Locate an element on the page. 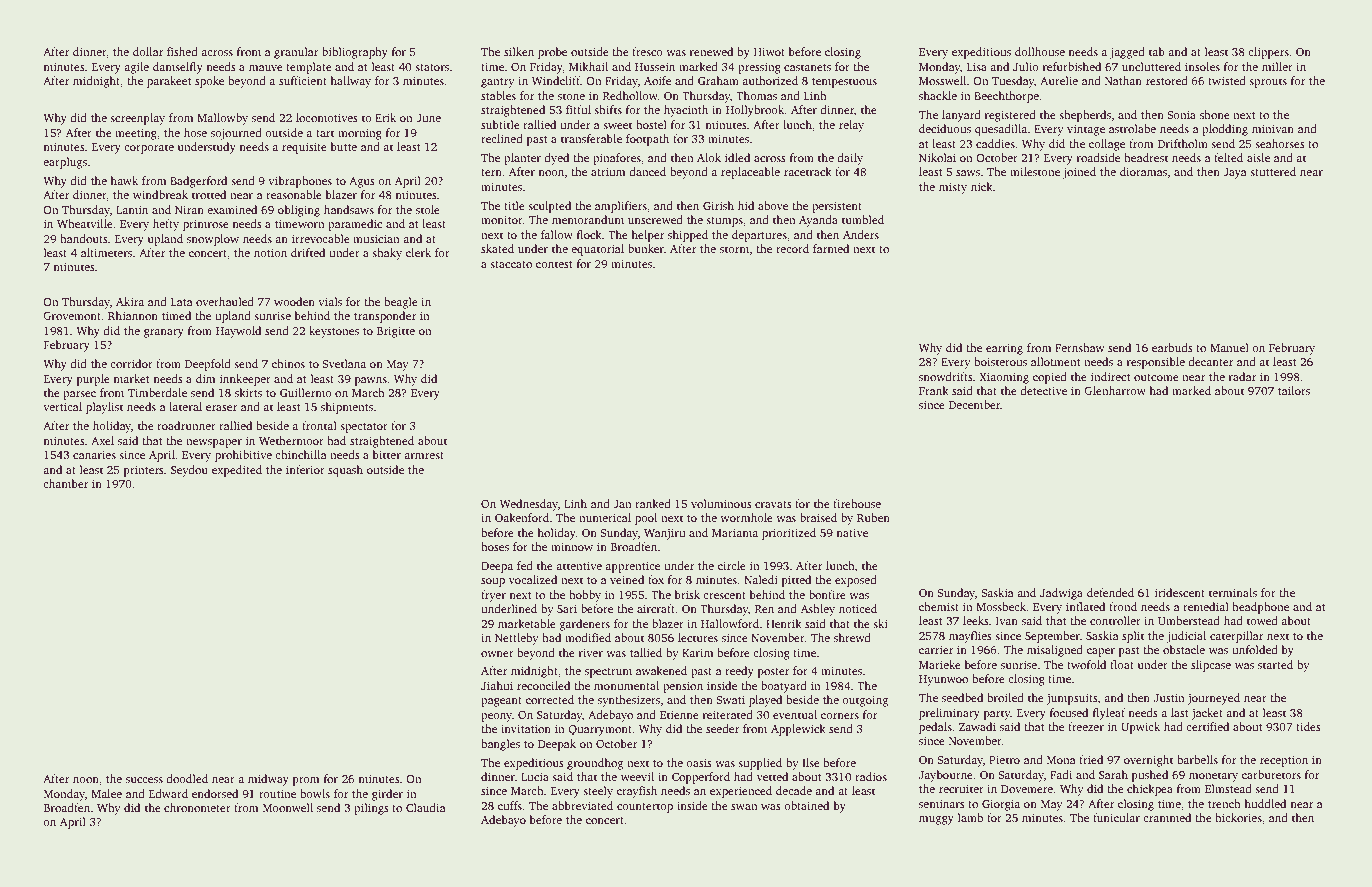 This document has width=1372, height=887. Driftholm is located at coordinates (1183, 143).
